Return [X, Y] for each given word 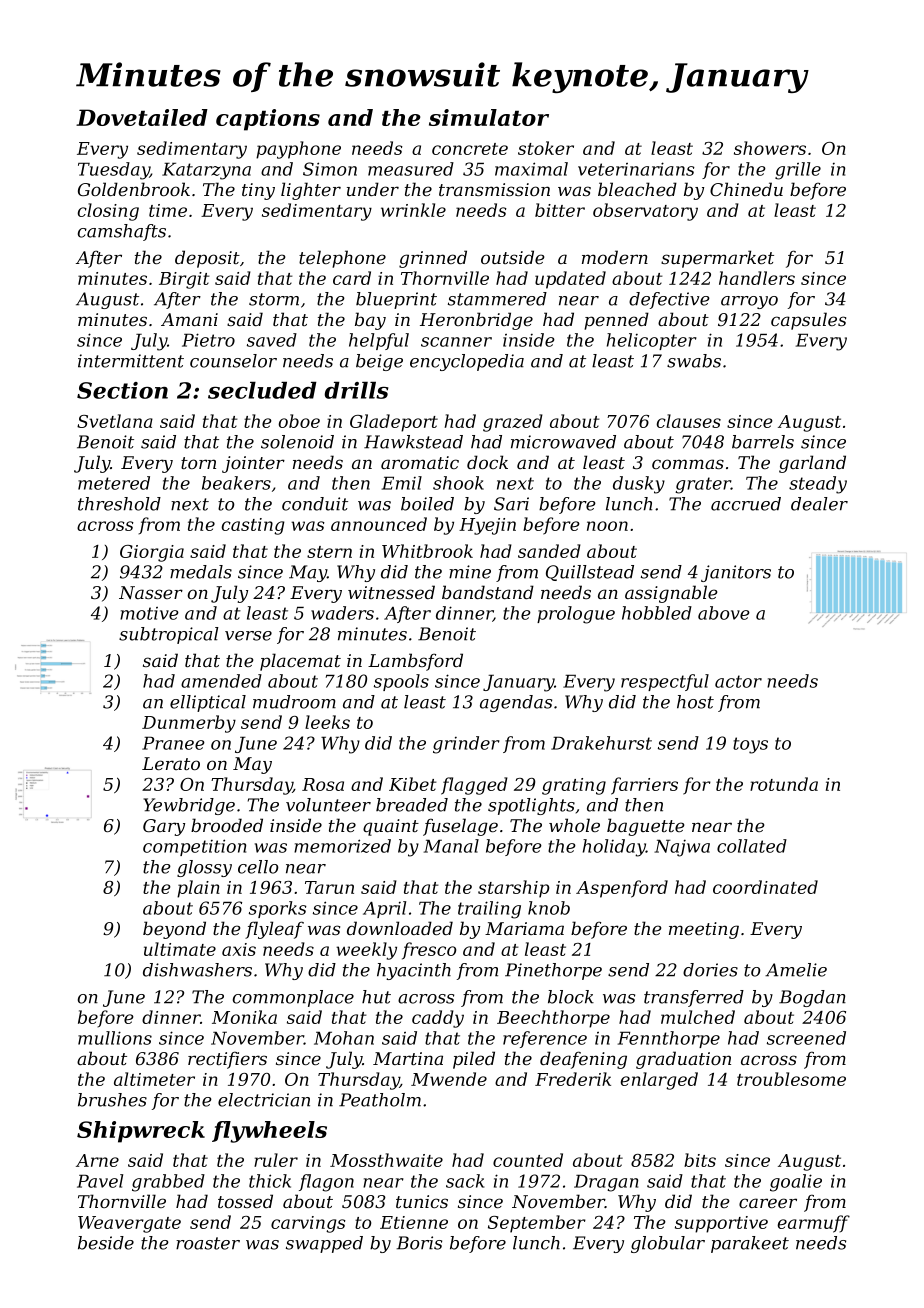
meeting [704, 930]
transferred [694, 998]
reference [545, 1039]
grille [798, 171]
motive [149, 613]
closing [108, 212]
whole [574, 825]
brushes [112, 1100]
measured [411, 169]
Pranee [173, 743]
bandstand [488, 592]
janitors [736, 573]
